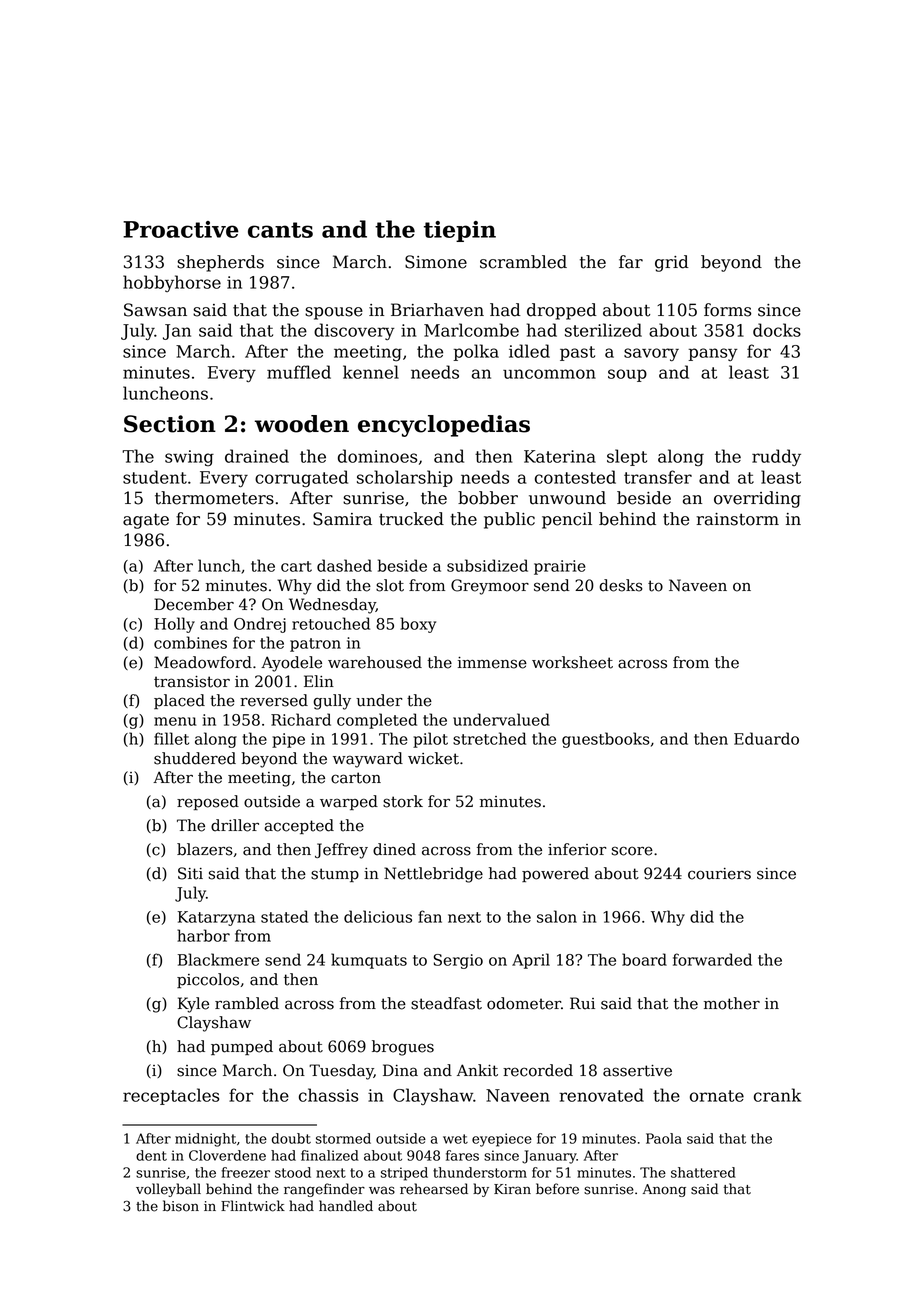 The width and height of the screenshot is (924, 1308). Describe the element at coordinates (572, 662) in the screenshot. I see `worksheet` at that location.
